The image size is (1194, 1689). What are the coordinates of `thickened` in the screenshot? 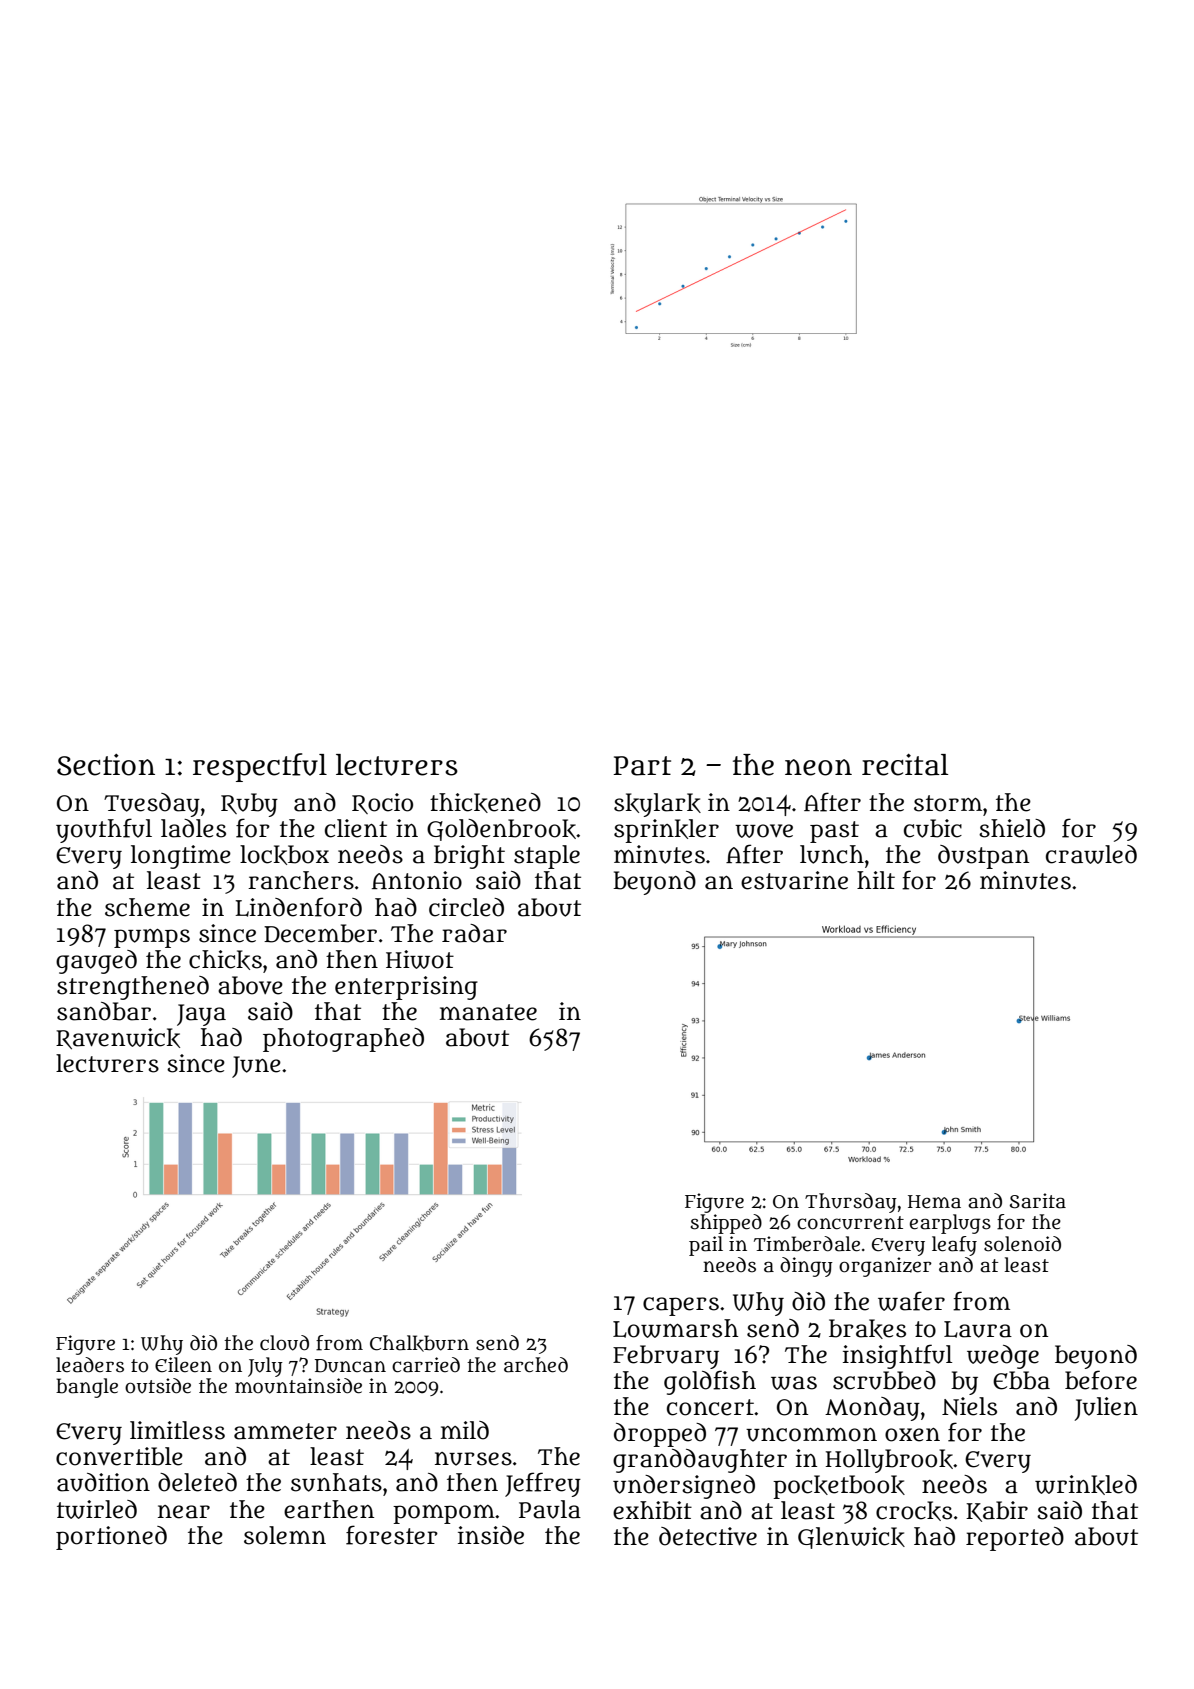 It's located at (485, 803).
